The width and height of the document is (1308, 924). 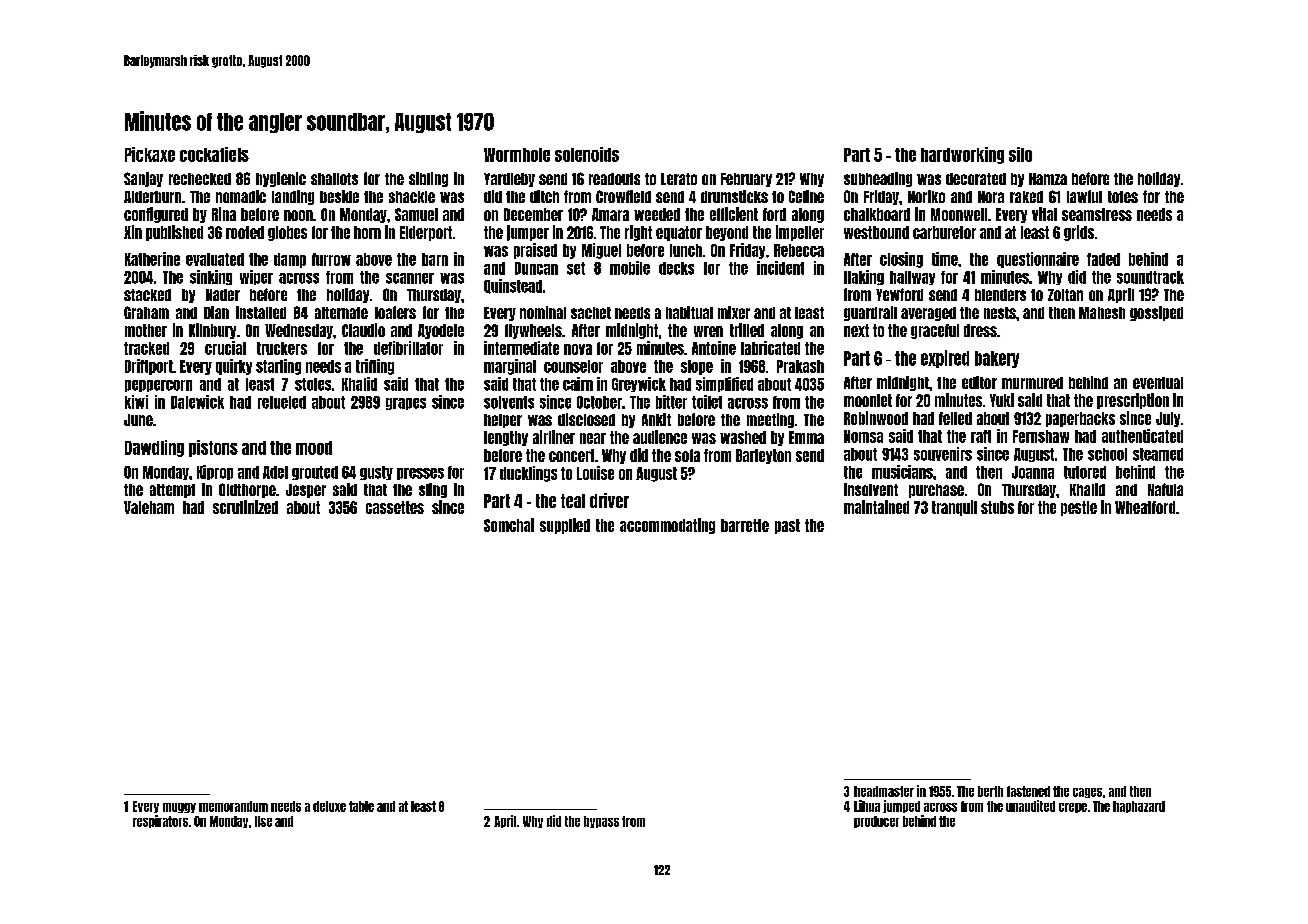 I want to click on accommodating, so click(x=667, y=526).
